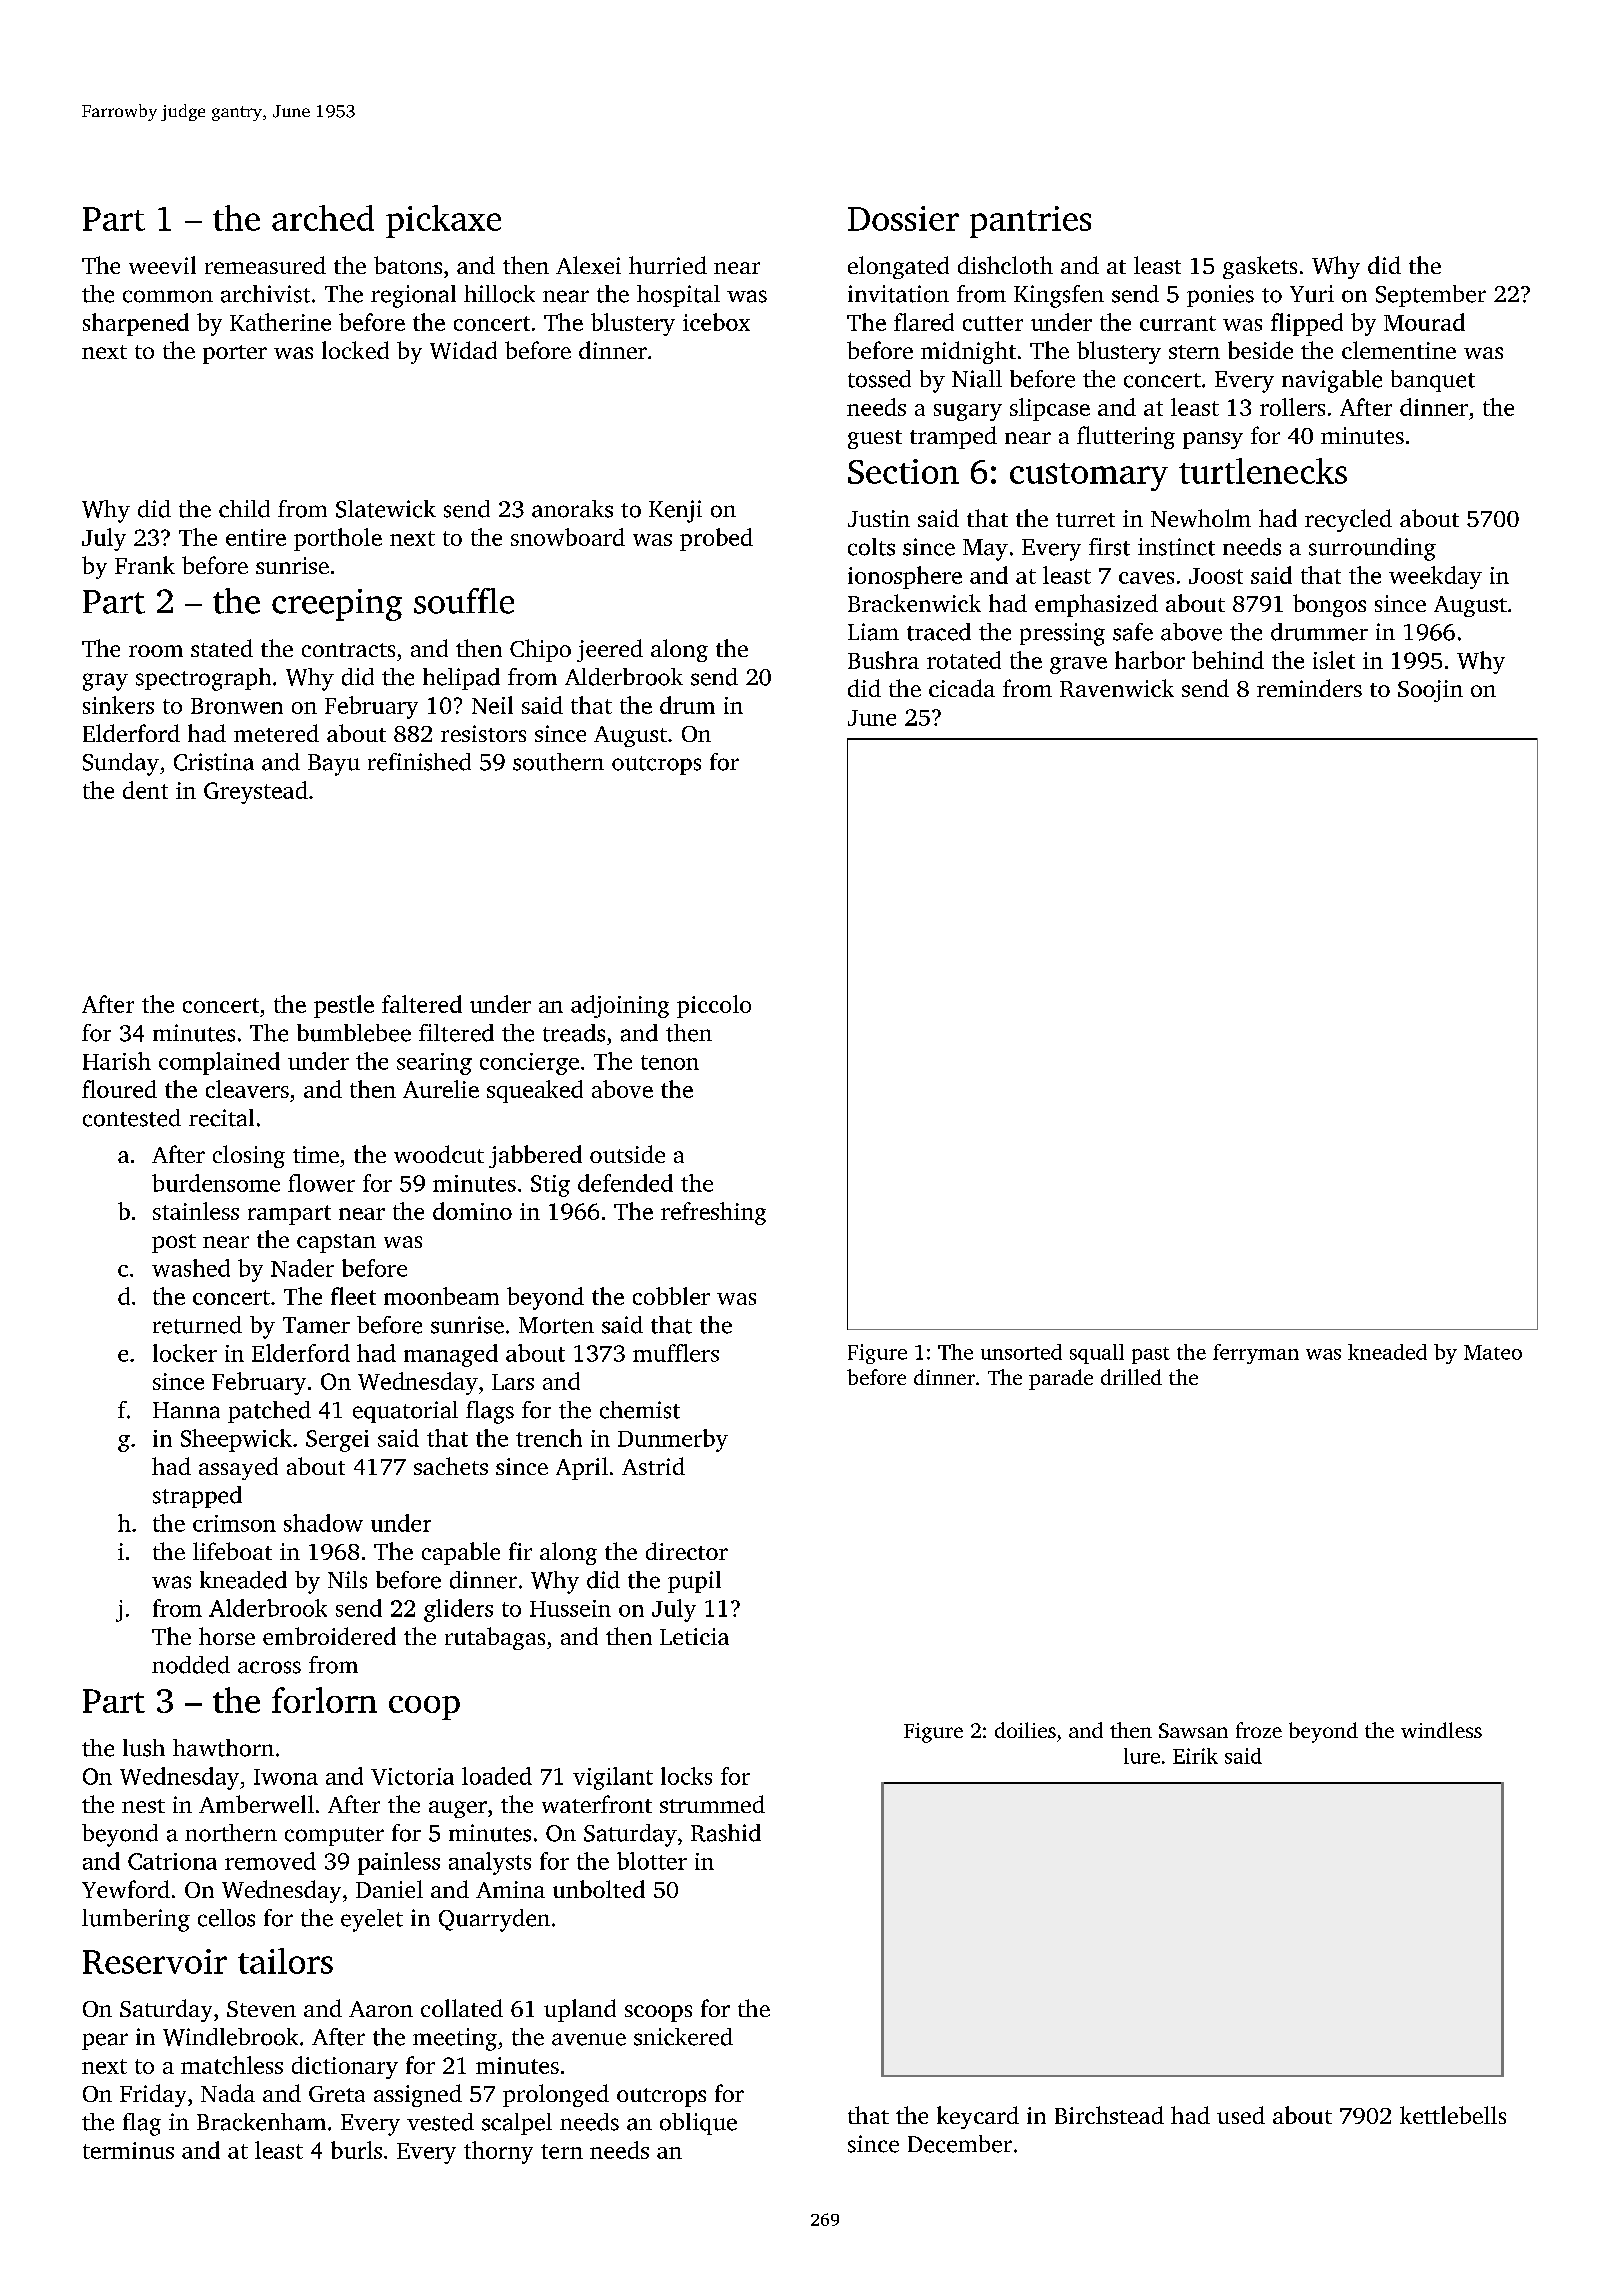 Image resolution: width=1620 pixels, height=2292 pixels. Describe the element at coordinates (197, 1325) in the page. I see `returned` at that location.
